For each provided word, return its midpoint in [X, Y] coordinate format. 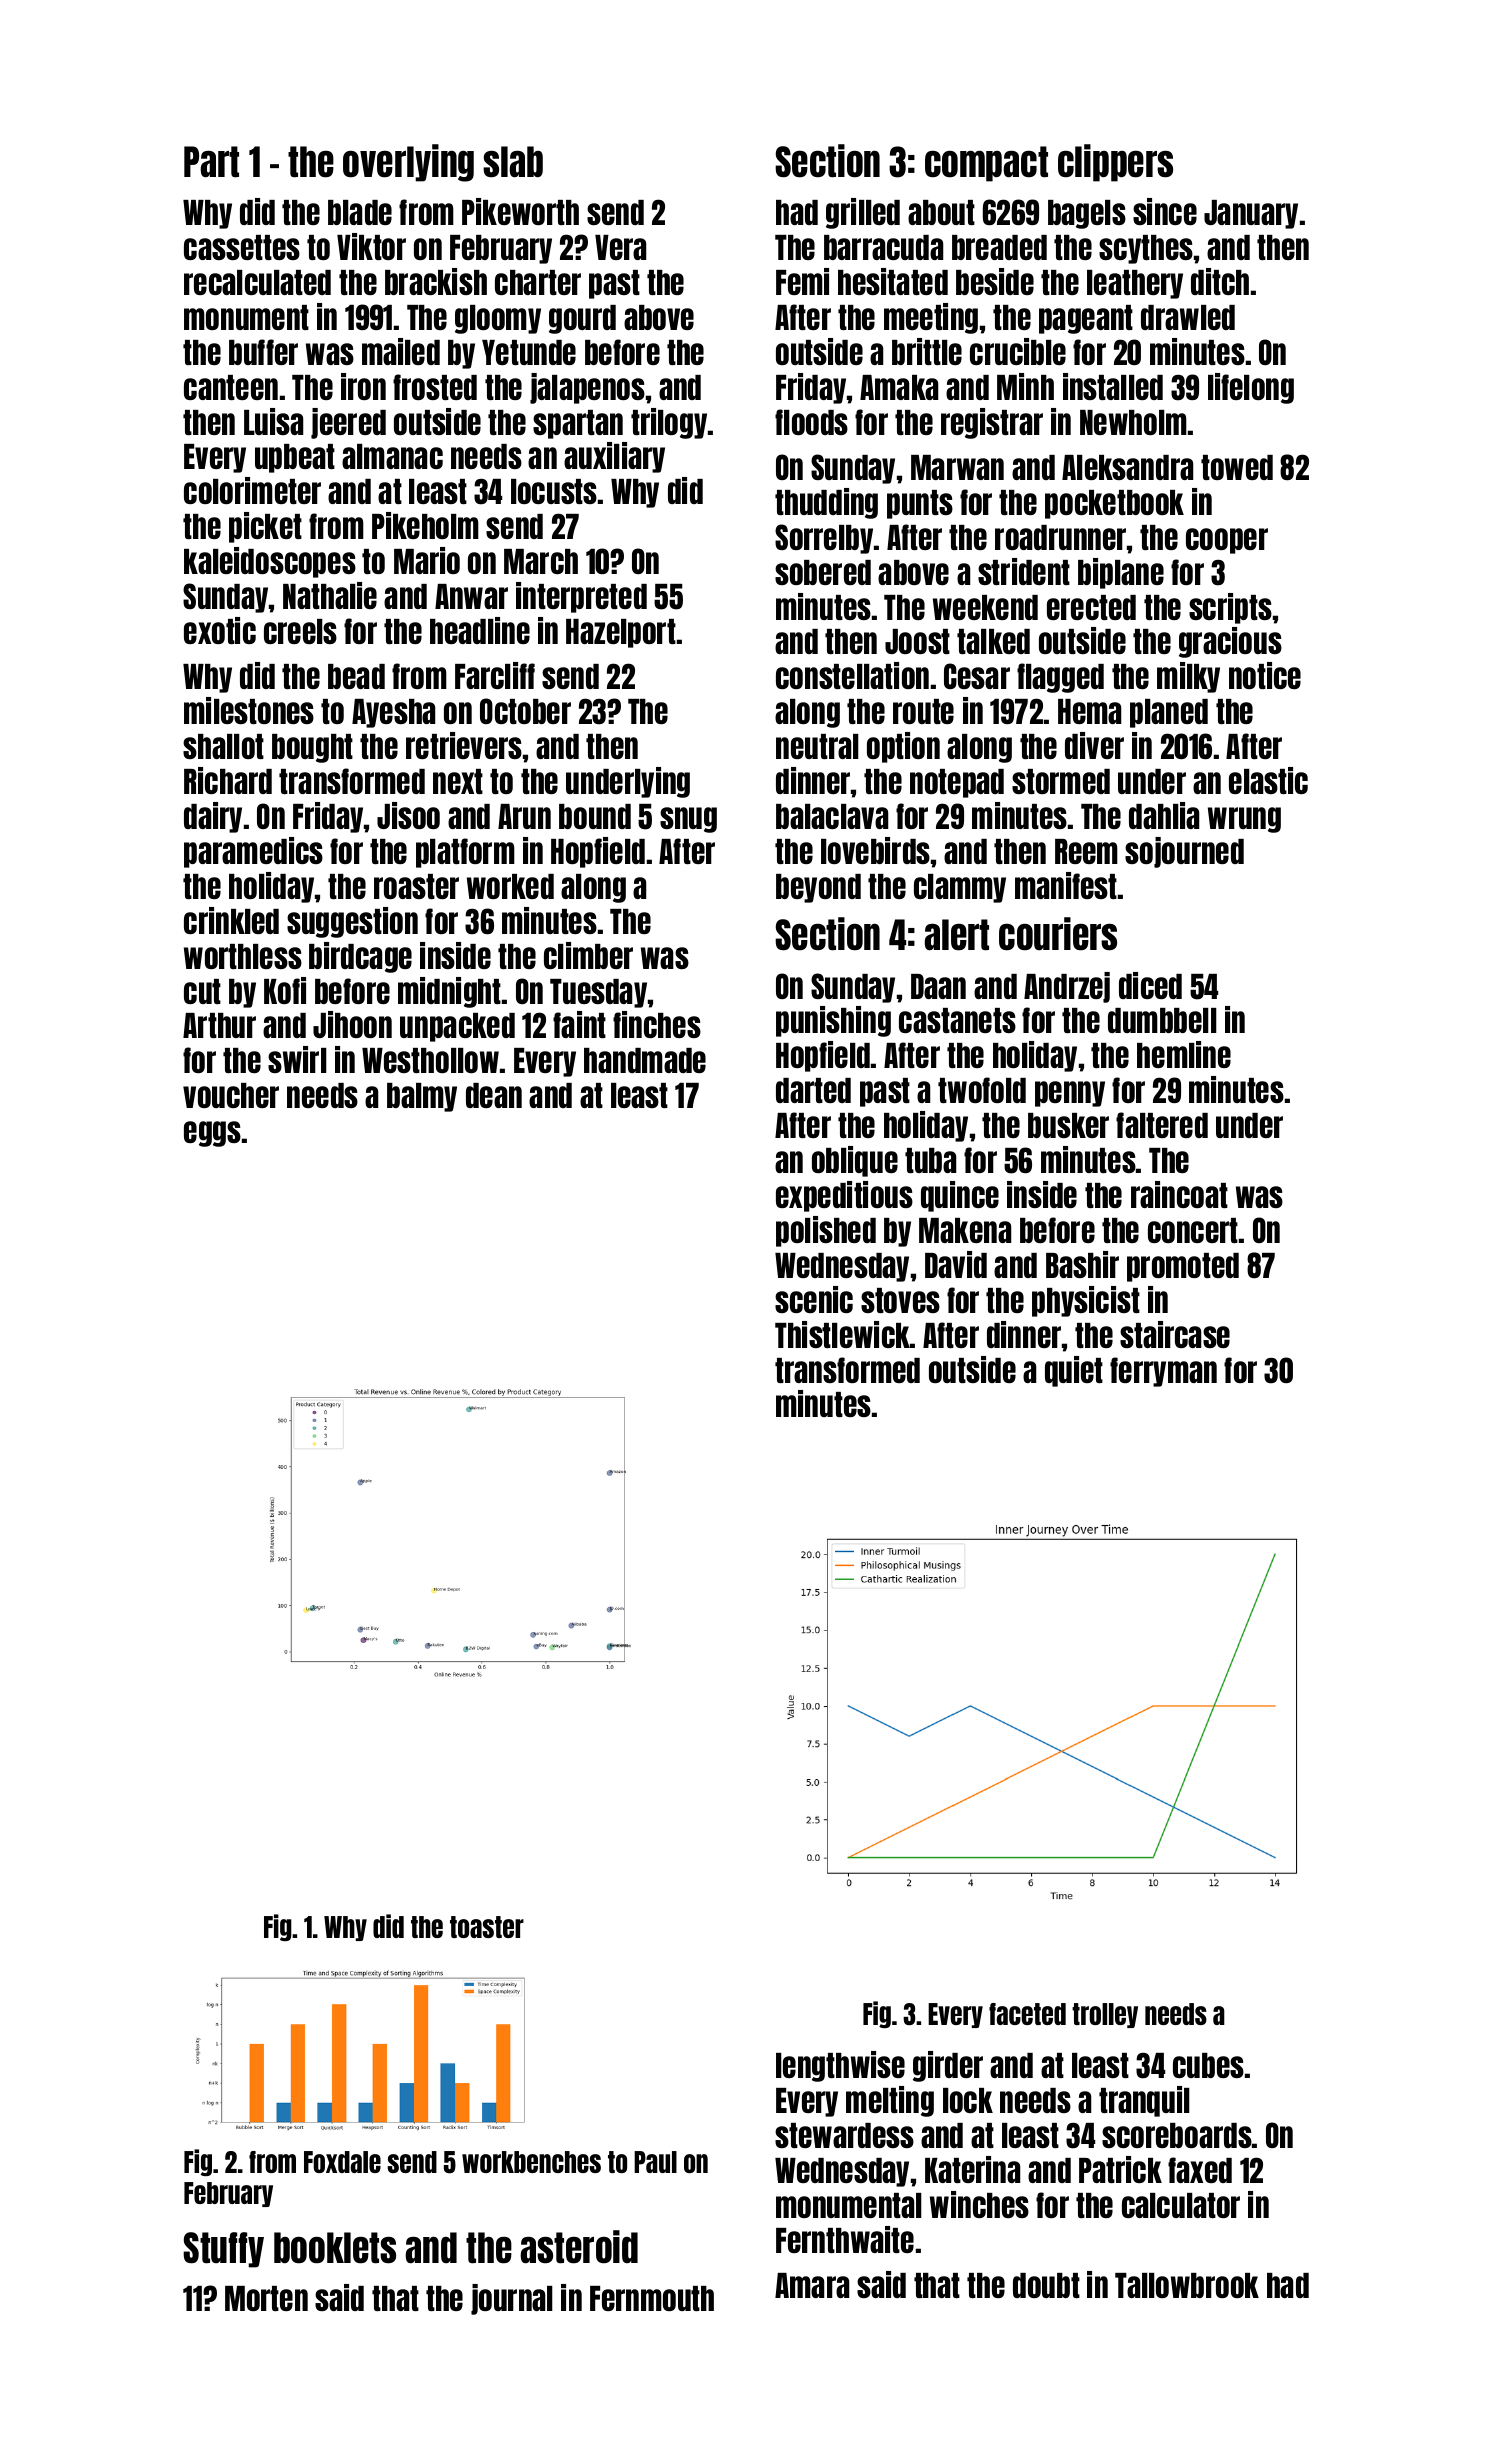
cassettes [242, 247]
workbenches [531, 2162]
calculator [1181, 2205]
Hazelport [621, 633]
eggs [212, 1134]
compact [986, 164]
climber [588, 955]
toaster [487, 1927]
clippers [1115, 163]
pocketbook [1114, 504]
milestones [249, 710]
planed [1169, 713]
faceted [1027, 2014]
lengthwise [840, 2066]
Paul [655, 2162]
